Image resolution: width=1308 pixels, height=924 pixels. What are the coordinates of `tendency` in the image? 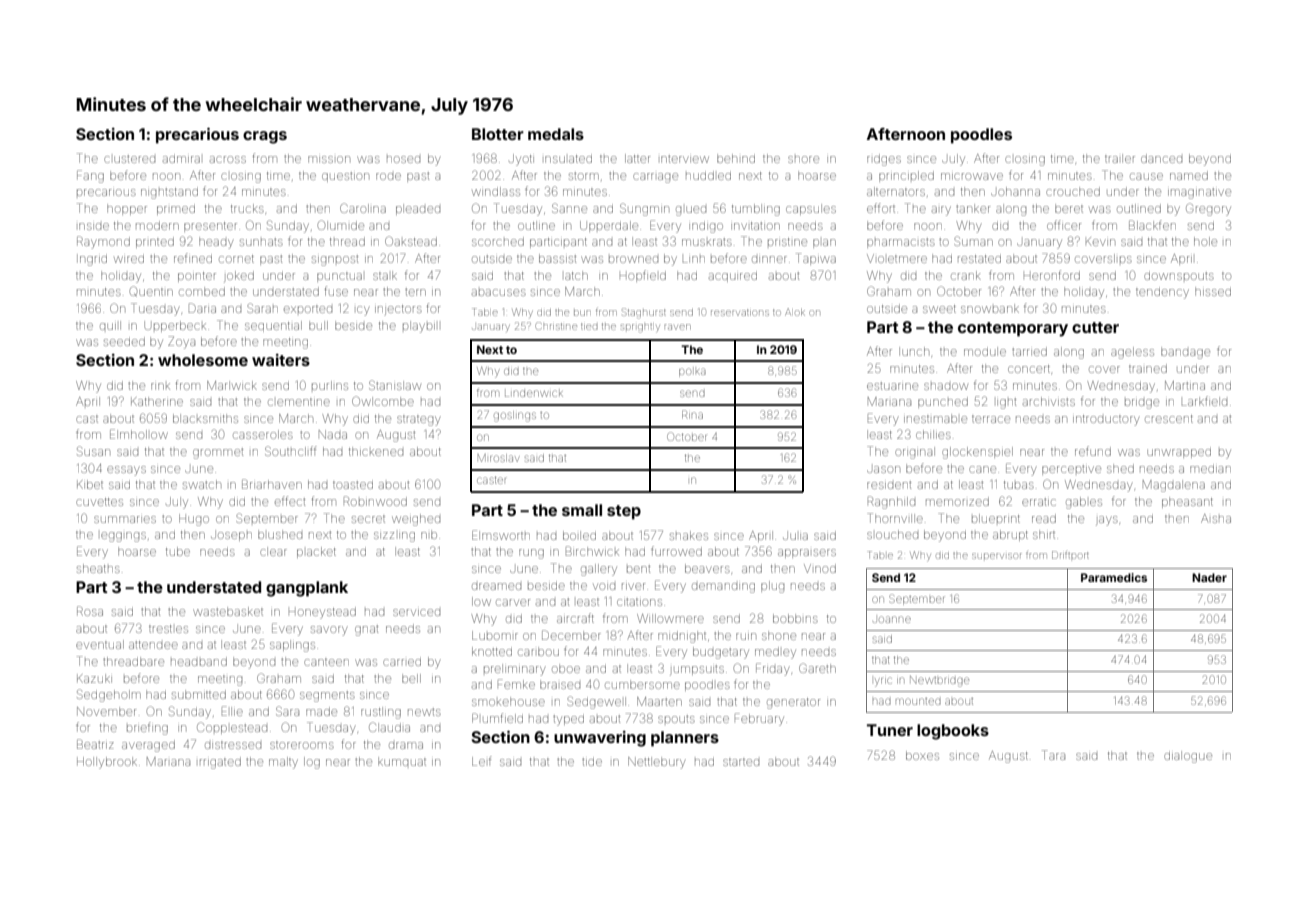 It's located at (1162, 294).
